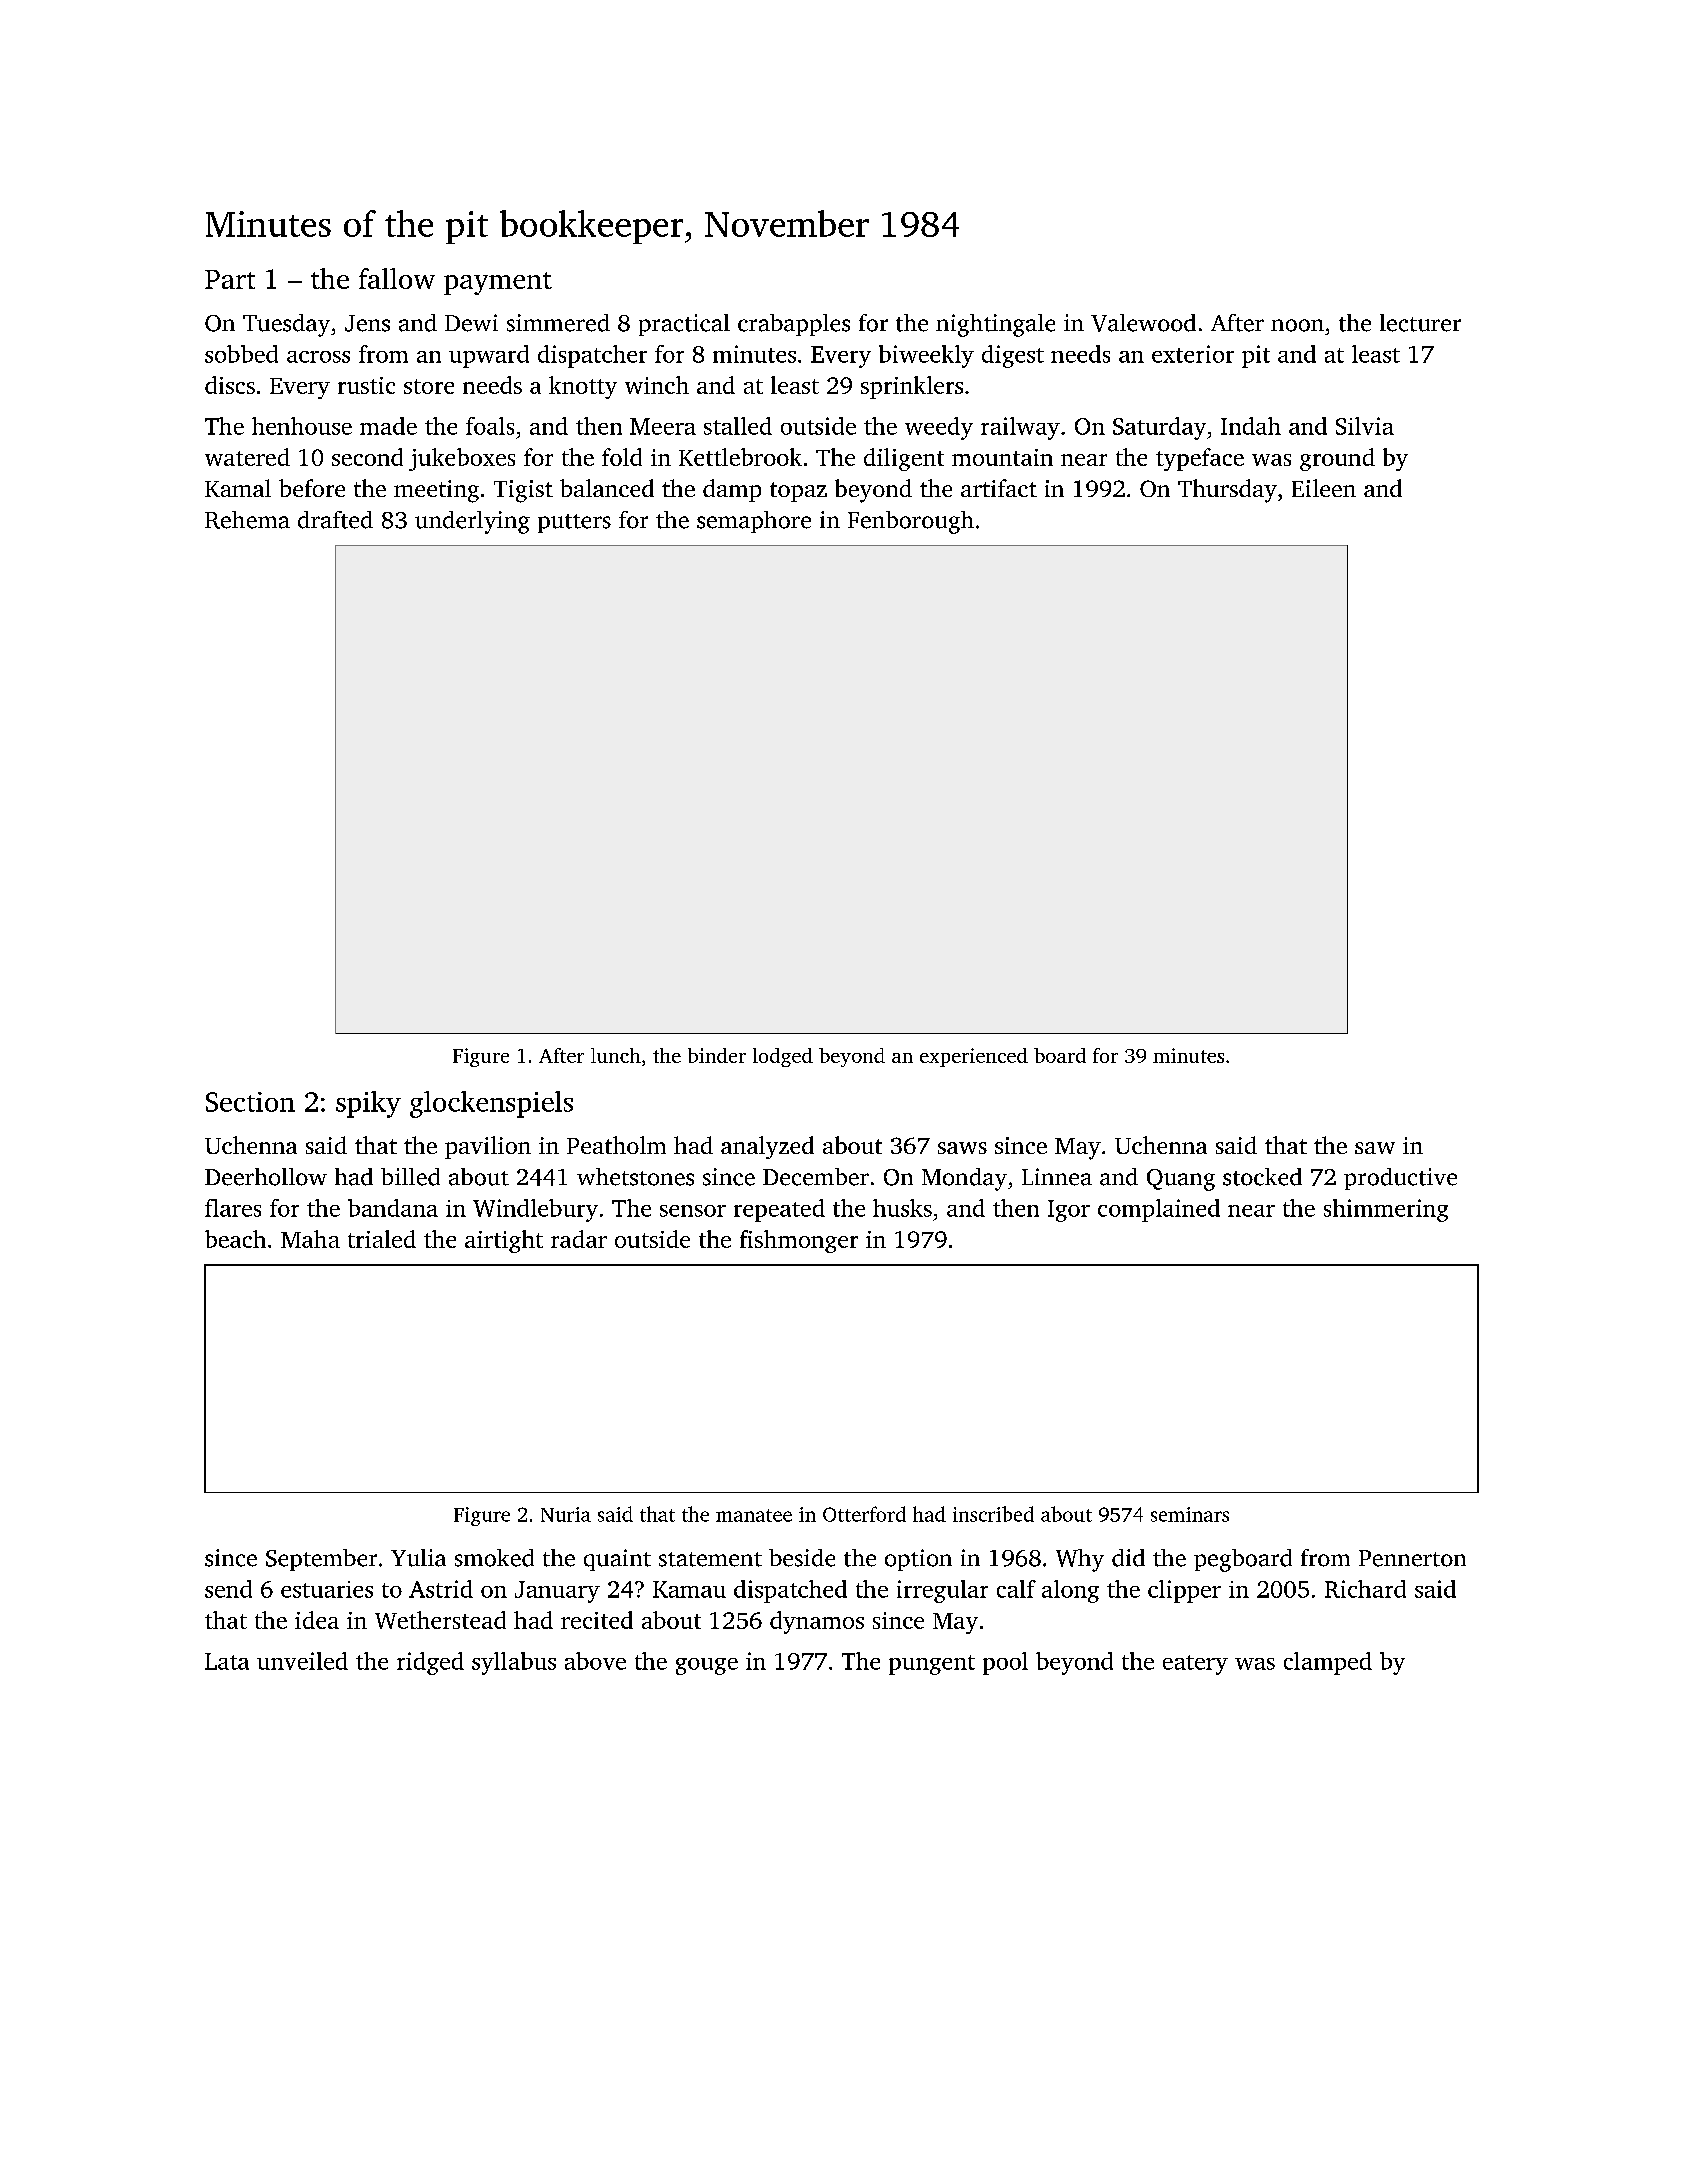  What do you see at coordinates (974, 1057) in the page?
I see `experienced` at bounding box center [974, 1057].
